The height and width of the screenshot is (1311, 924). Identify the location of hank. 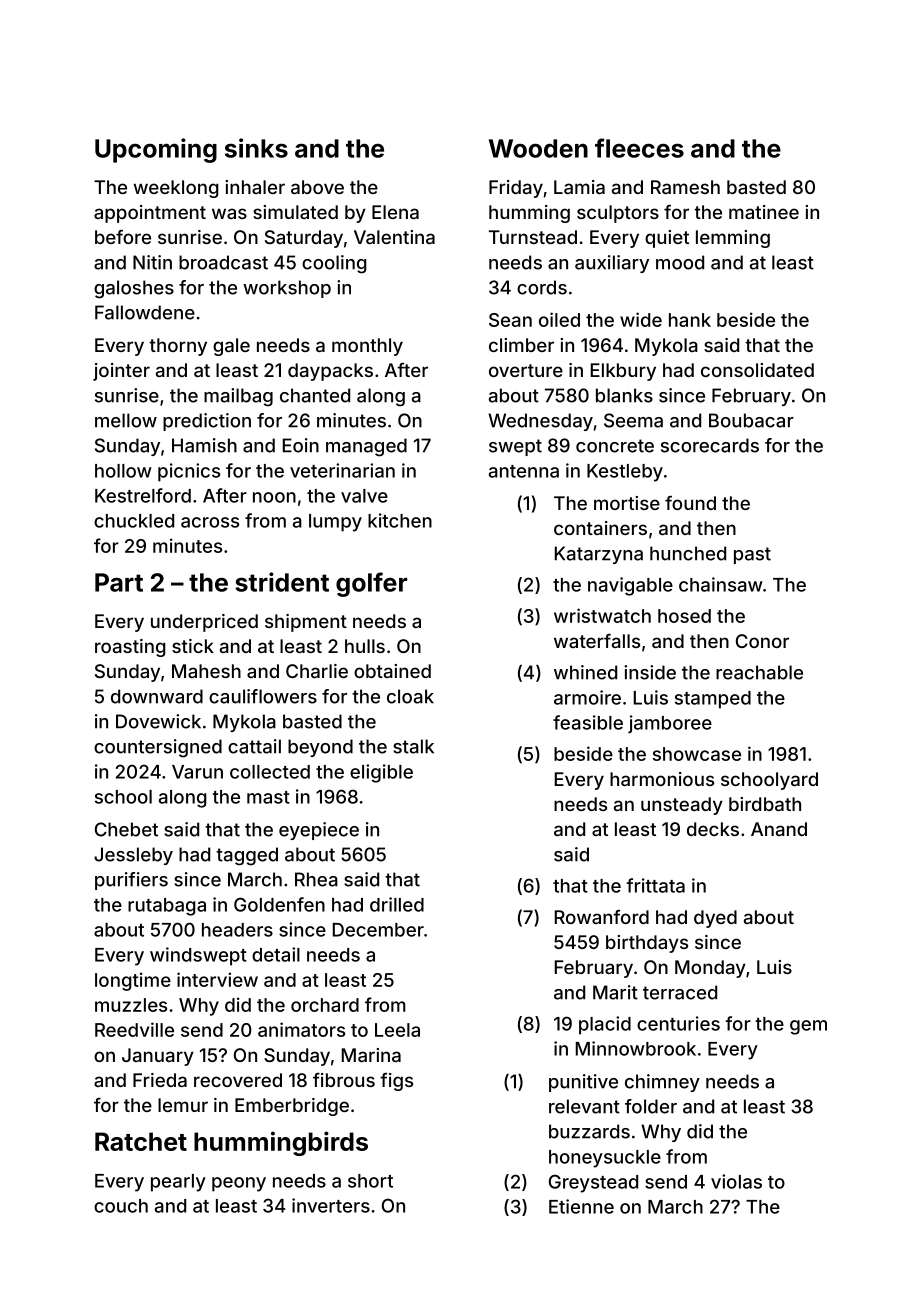
(690, 320).
